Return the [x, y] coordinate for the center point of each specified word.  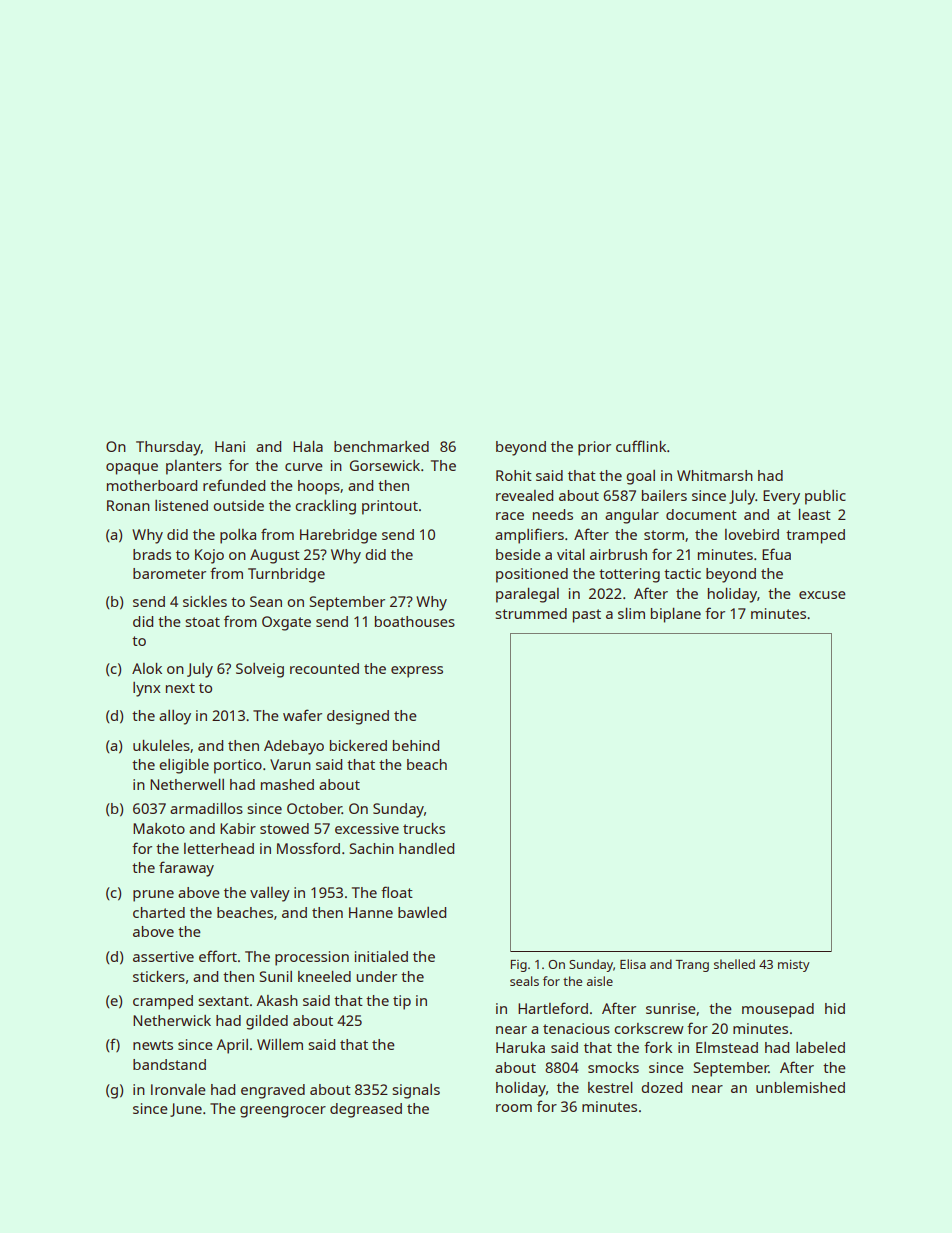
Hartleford [553, 1008]
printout [390, 507]
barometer [169, 573]
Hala [308, 446]
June [186, 1110]
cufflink [641, 446]
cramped [163, 1002]
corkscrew [649, 1028]
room [514, 1108]
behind [416, 745]
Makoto [159, 828]
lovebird [752, 534]
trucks [424, 828]
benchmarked [381, 446]
